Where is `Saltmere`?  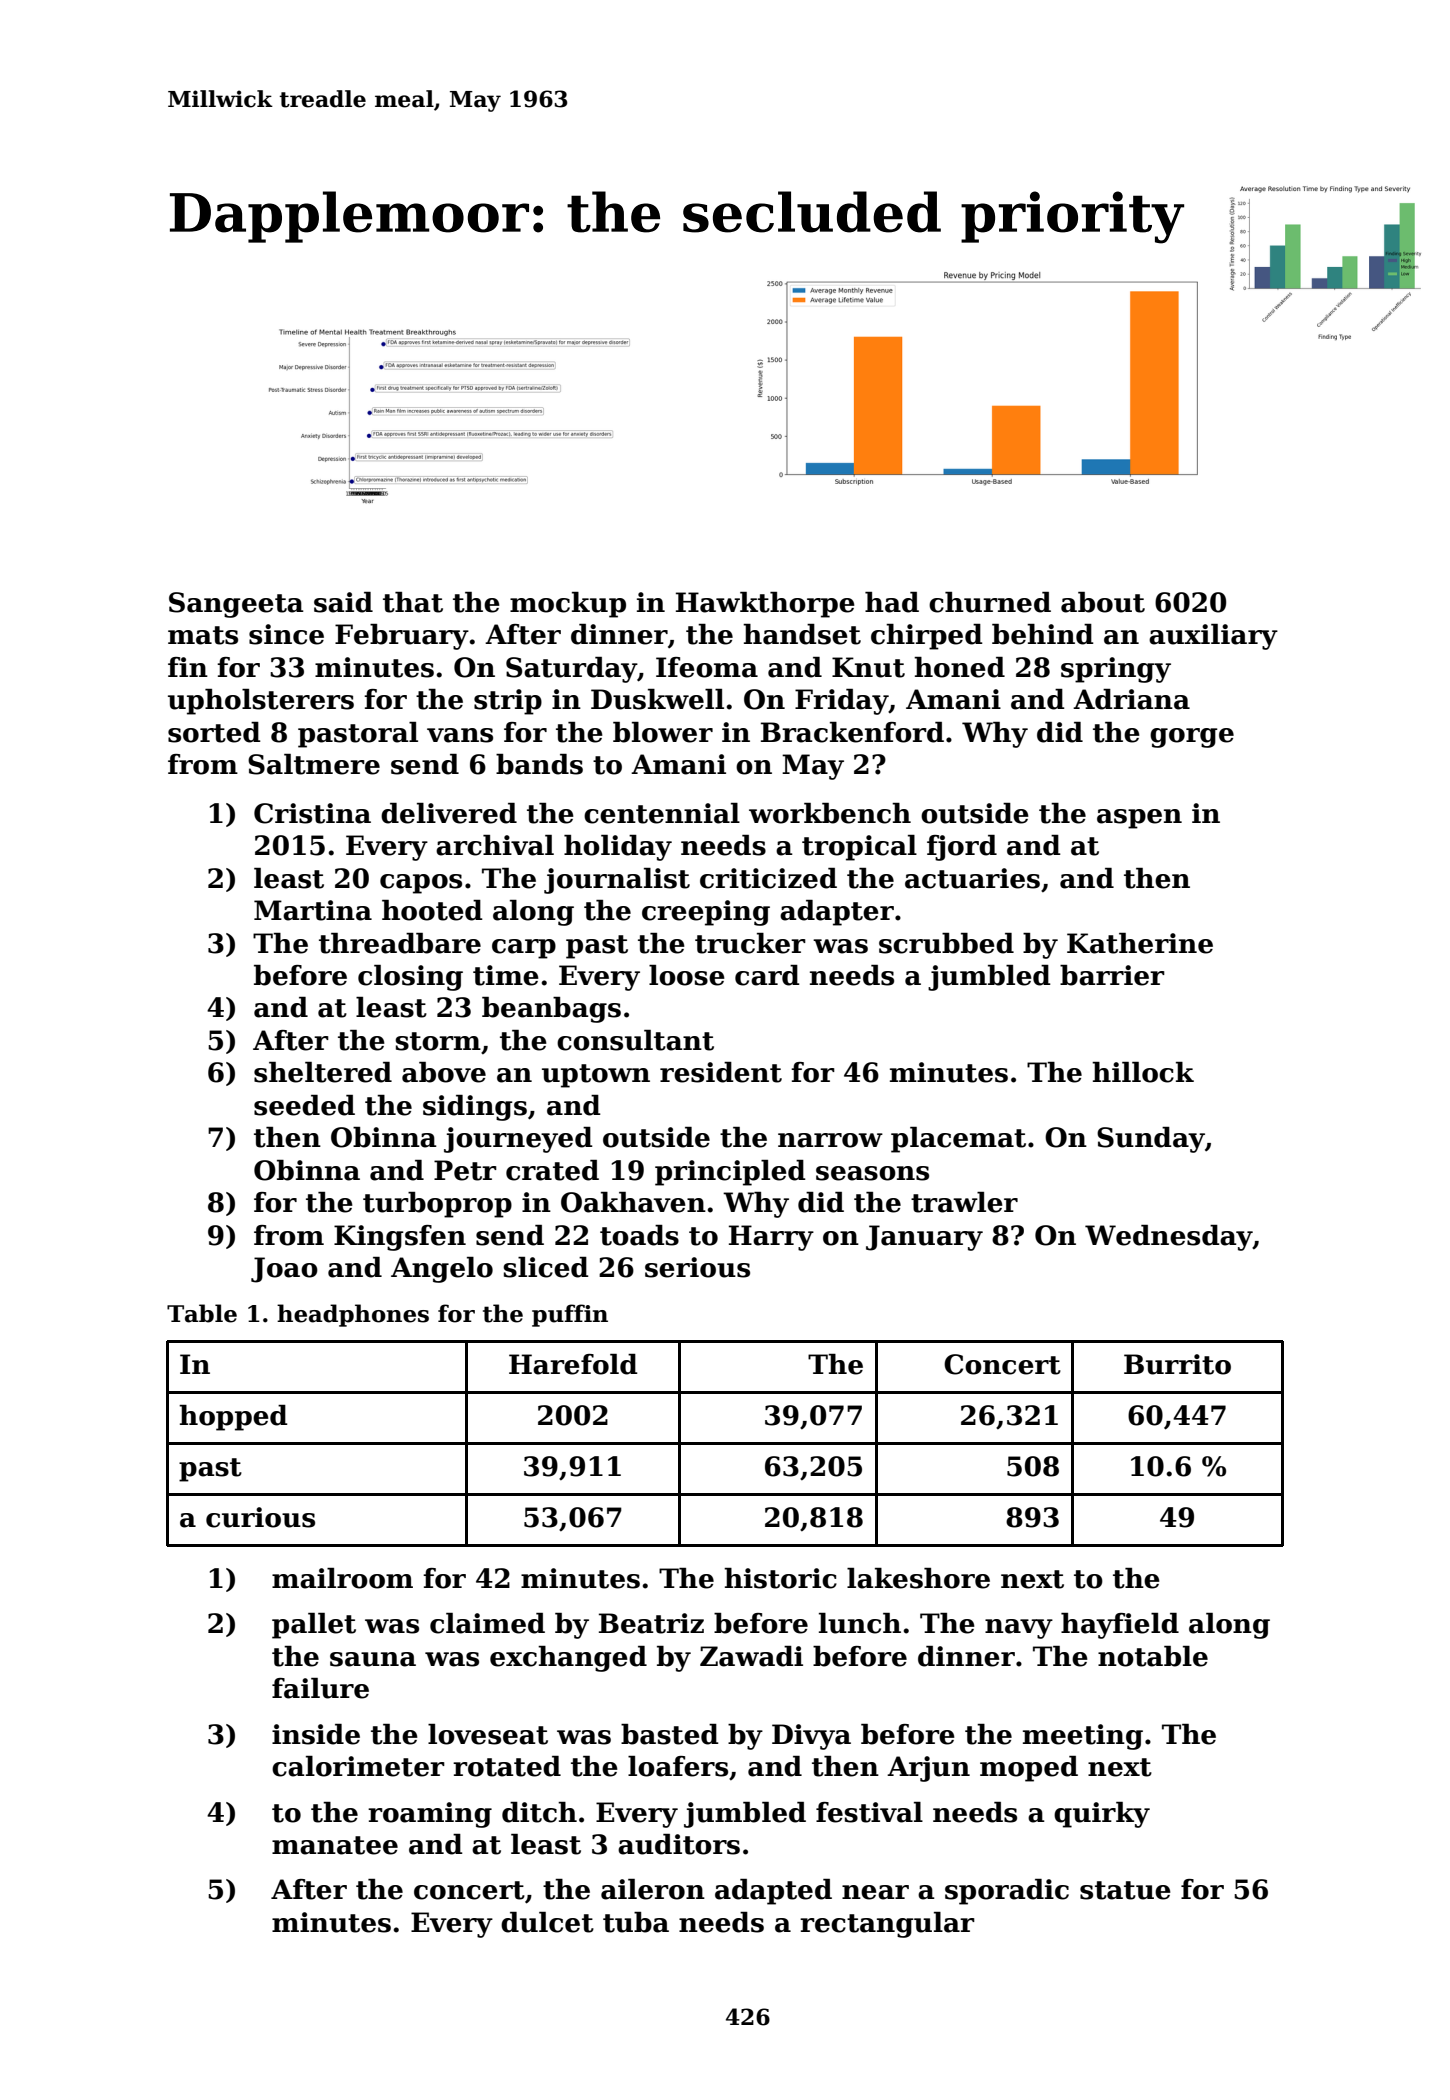
Saltmere is located at coordinates (314, 764).
